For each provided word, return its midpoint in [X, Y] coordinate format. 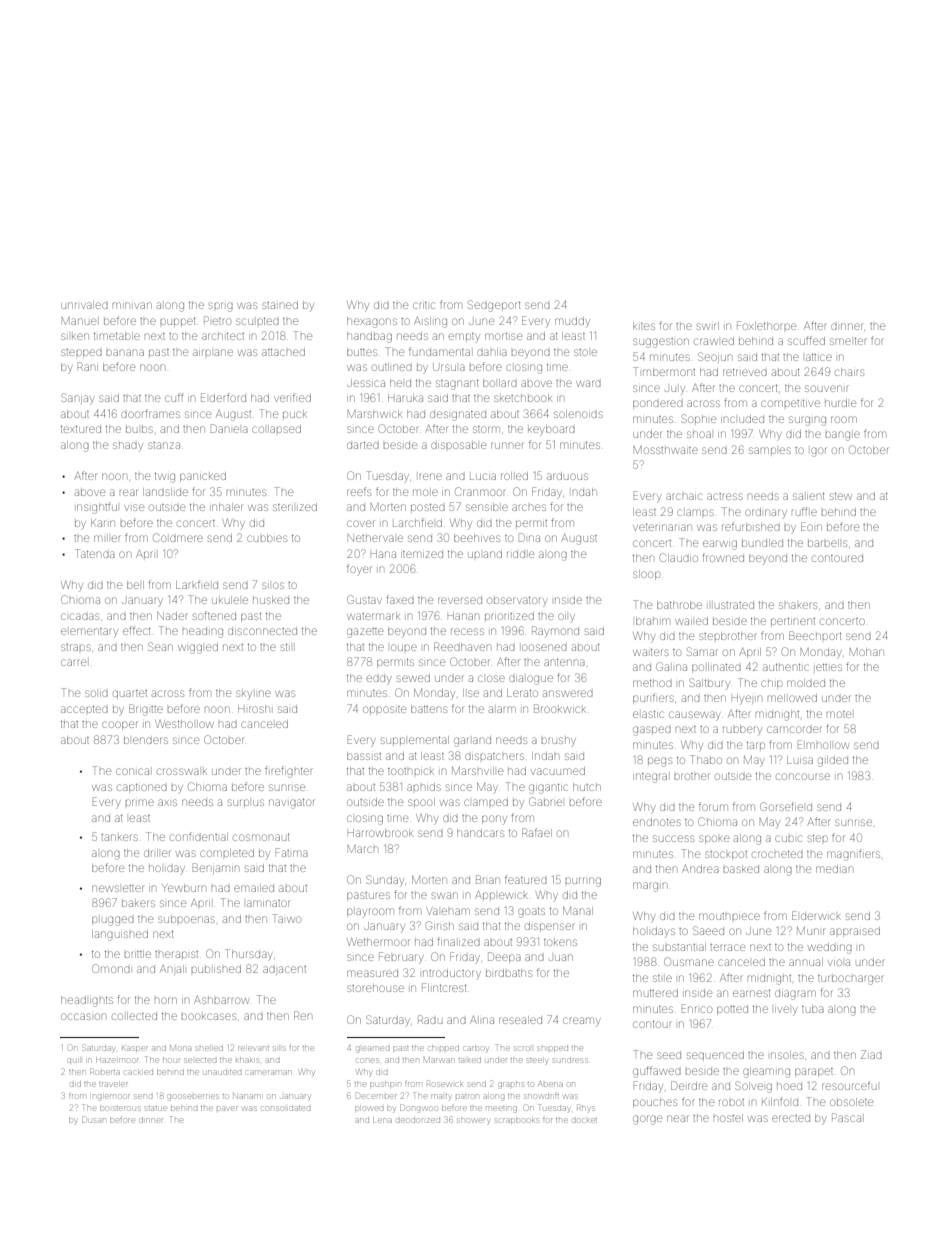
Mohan [866, 652]
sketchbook [523, 398]
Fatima [292, 852]
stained [280, 305]
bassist [364, 756]
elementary [89, 633]
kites [644, 326]
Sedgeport [494, 306]
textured [81, 429]
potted [732, 1010]
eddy [378, 680]
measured [372, 973]
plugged [113, 921]
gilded [833, 761]
